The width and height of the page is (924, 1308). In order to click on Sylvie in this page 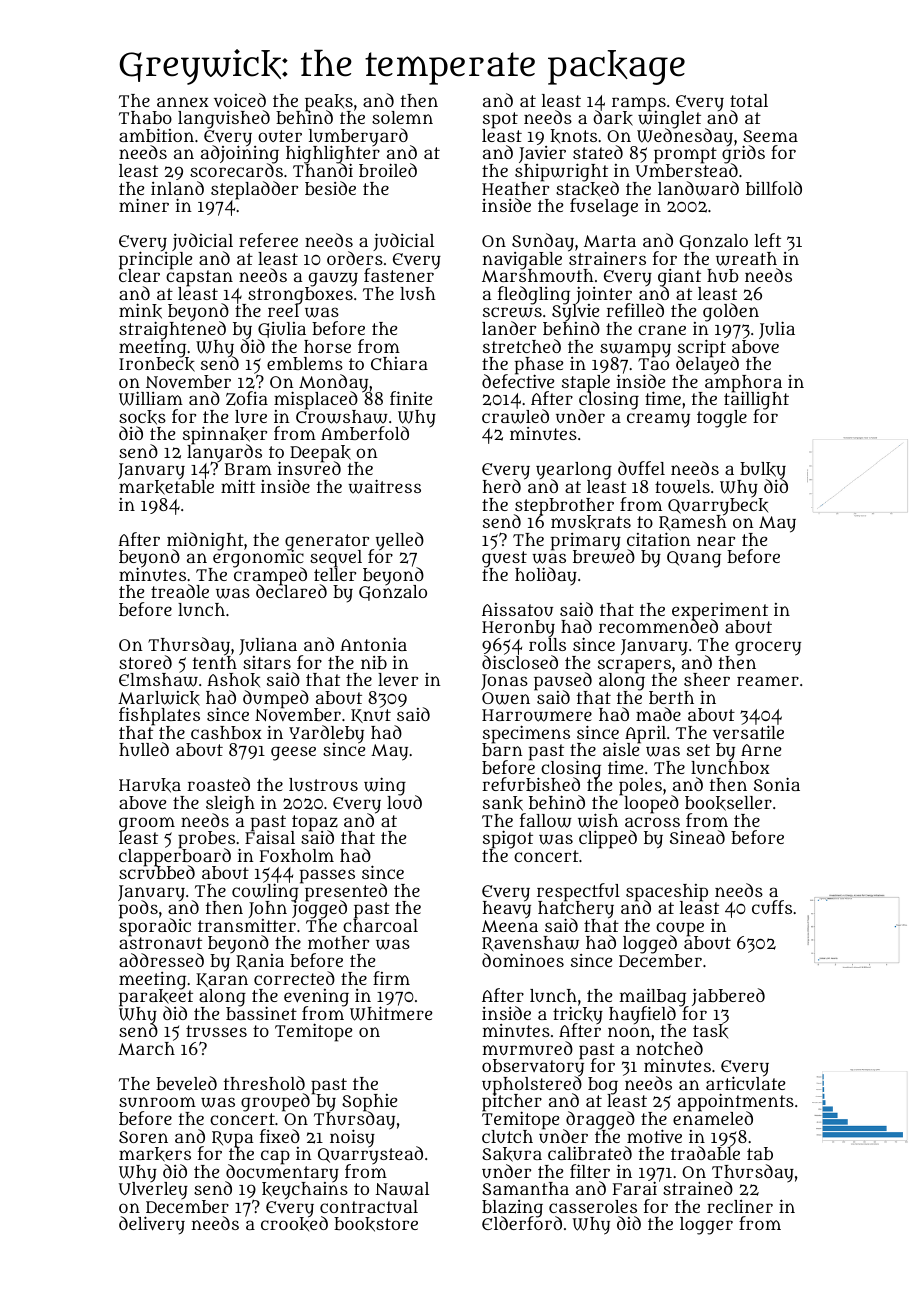, I will do `click(575, 313)`.
